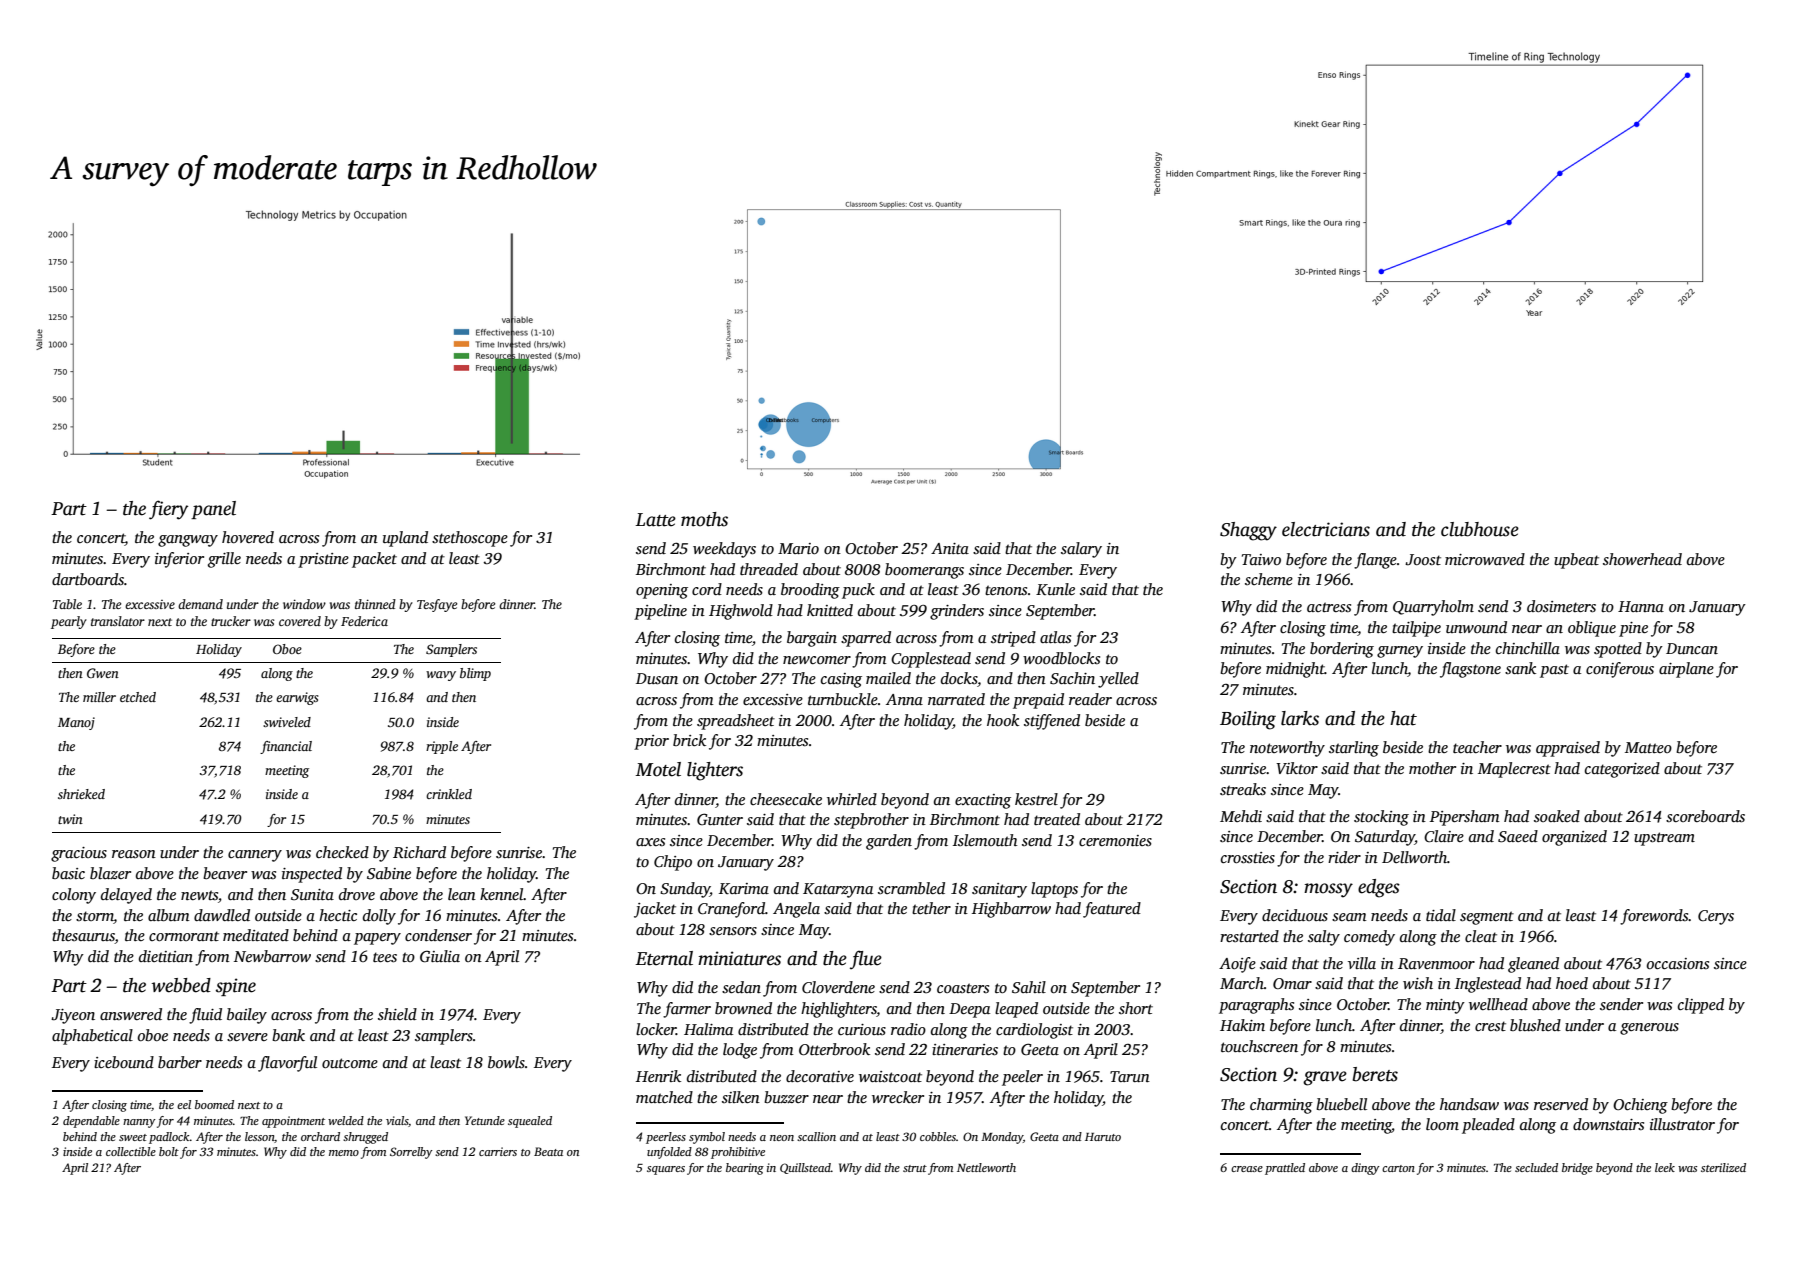 The width and height of the screenshot is (1800, 1273). Describe the element at coordinates (843, 699) in the screenshot. I see `turnbuckle` at that location.
